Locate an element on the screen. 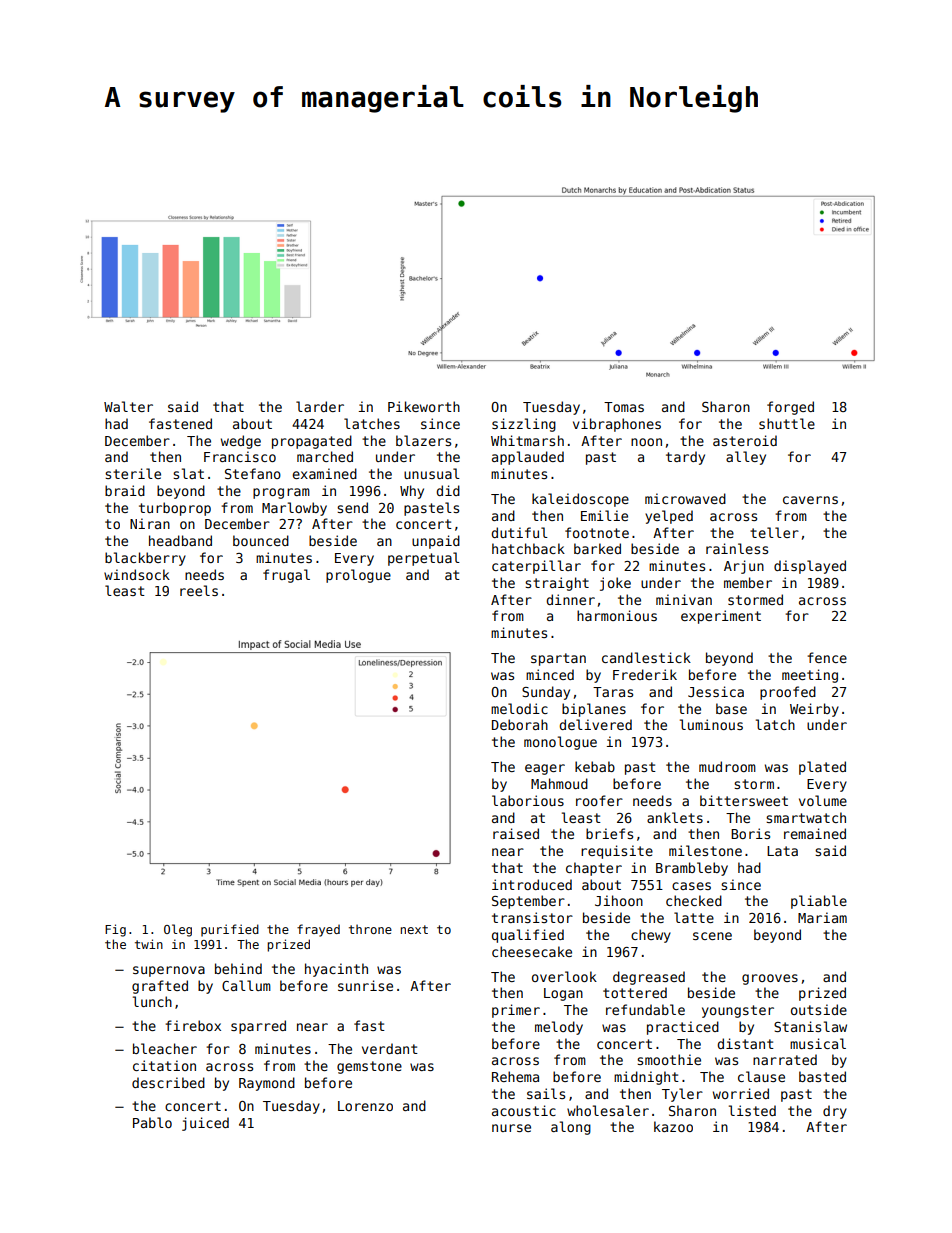 The width and height of the screenshot is (952, 1233). microwaved is located at coordinates (685, 498).
